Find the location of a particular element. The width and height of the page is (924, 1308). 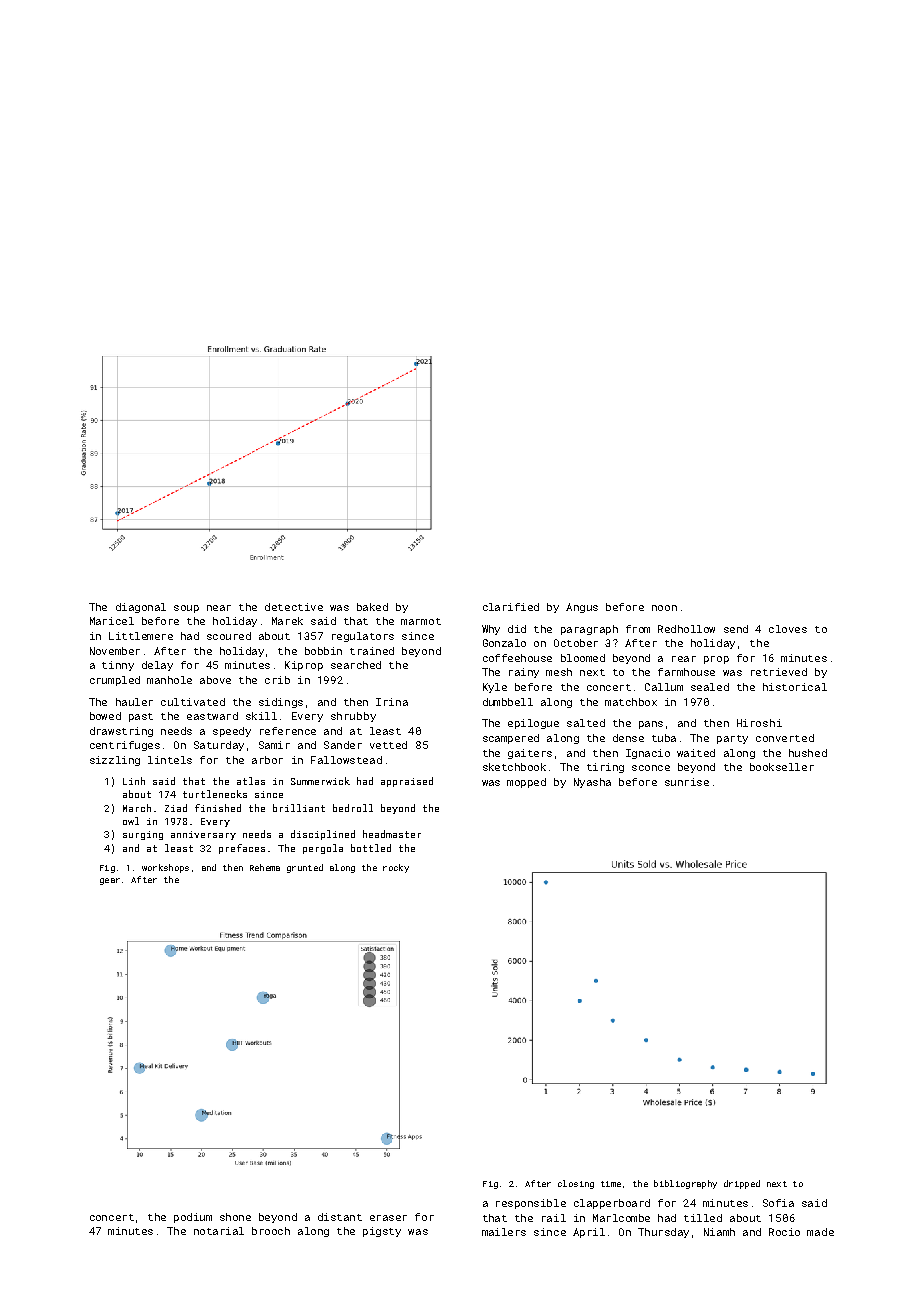

gear is located at coordinates (110, 881).
